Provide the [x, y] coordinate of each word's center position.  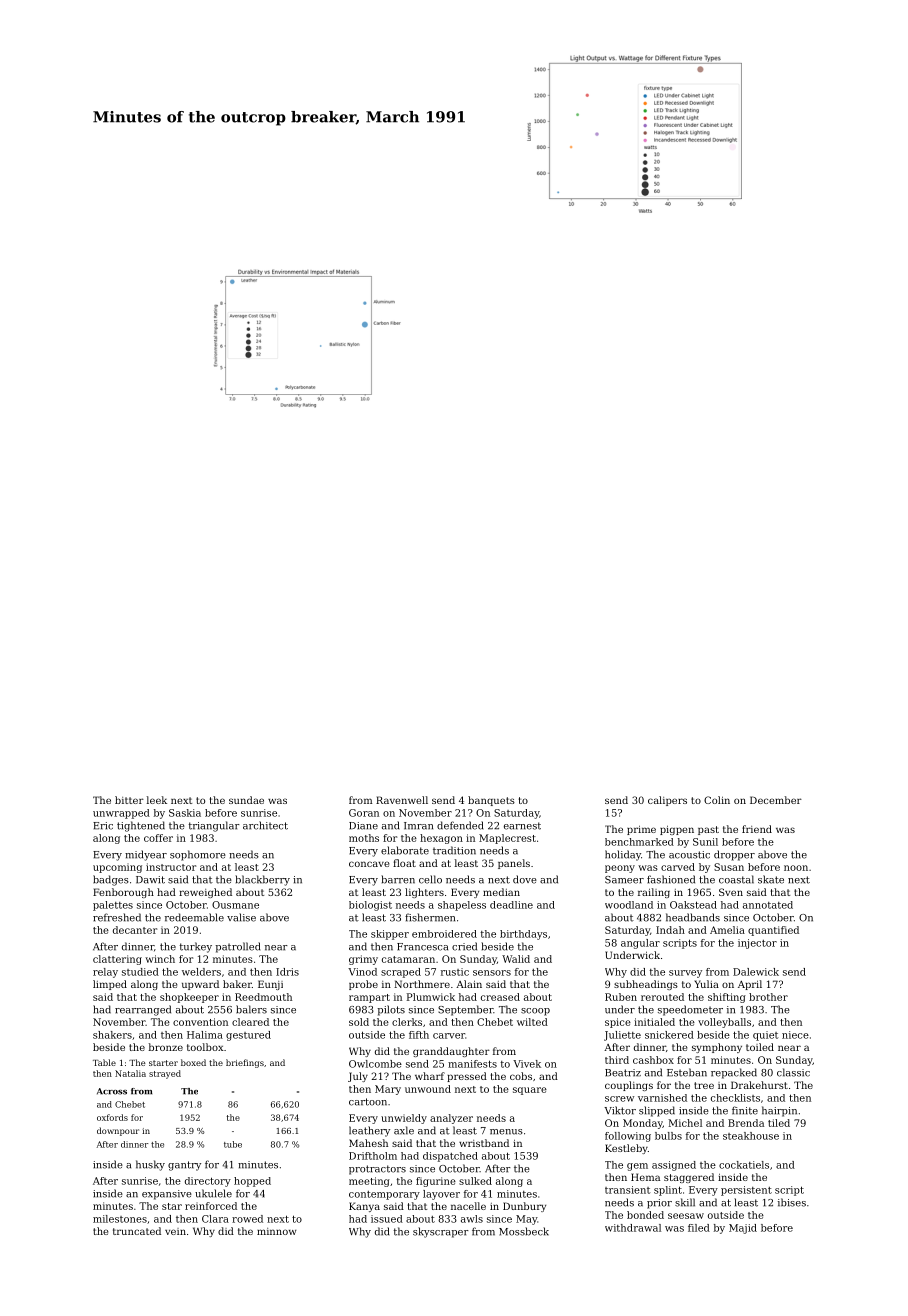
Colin [717, 800]
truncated [137, 1231]
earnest [522, 826]
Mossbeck [524, 1231]
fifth [419, 1035]
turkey [196, 947]
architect [265, 825]
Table [104, 1062]
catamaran [408, 959]
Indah [670, 930]
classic [793, 1072]
